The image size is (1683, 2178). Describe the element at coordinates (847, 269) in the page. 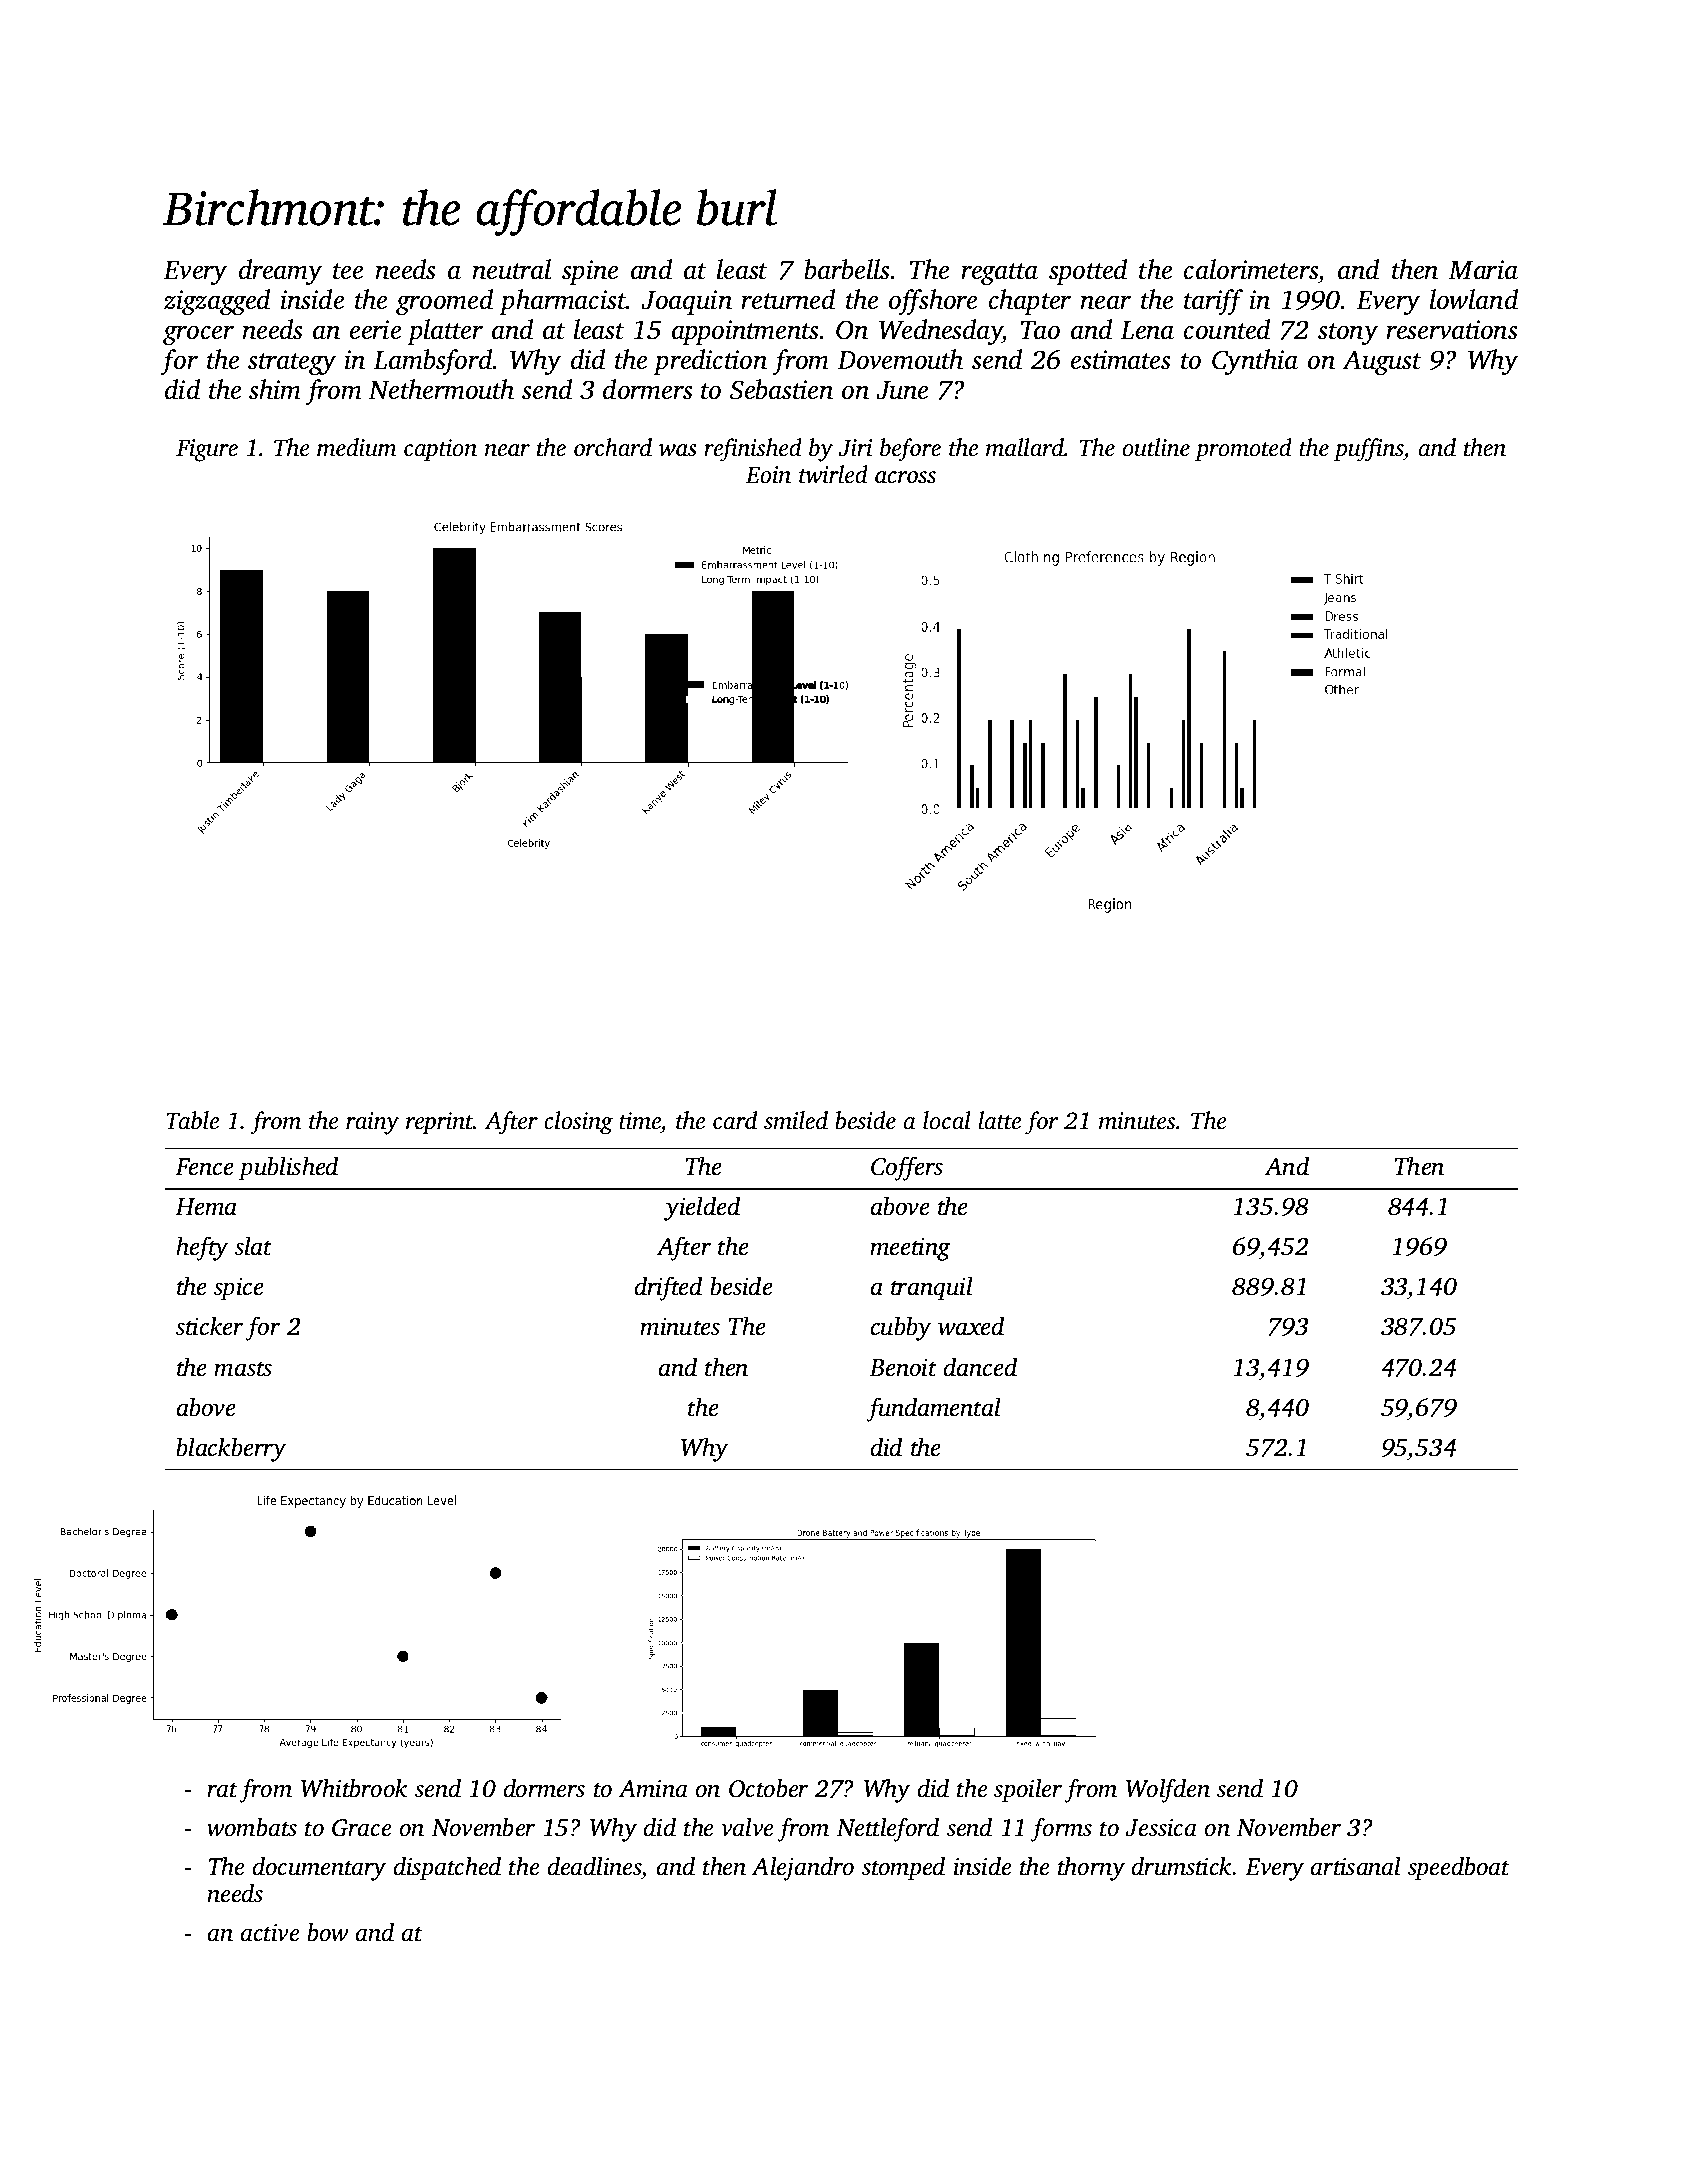

I see `barbells` at that location.
